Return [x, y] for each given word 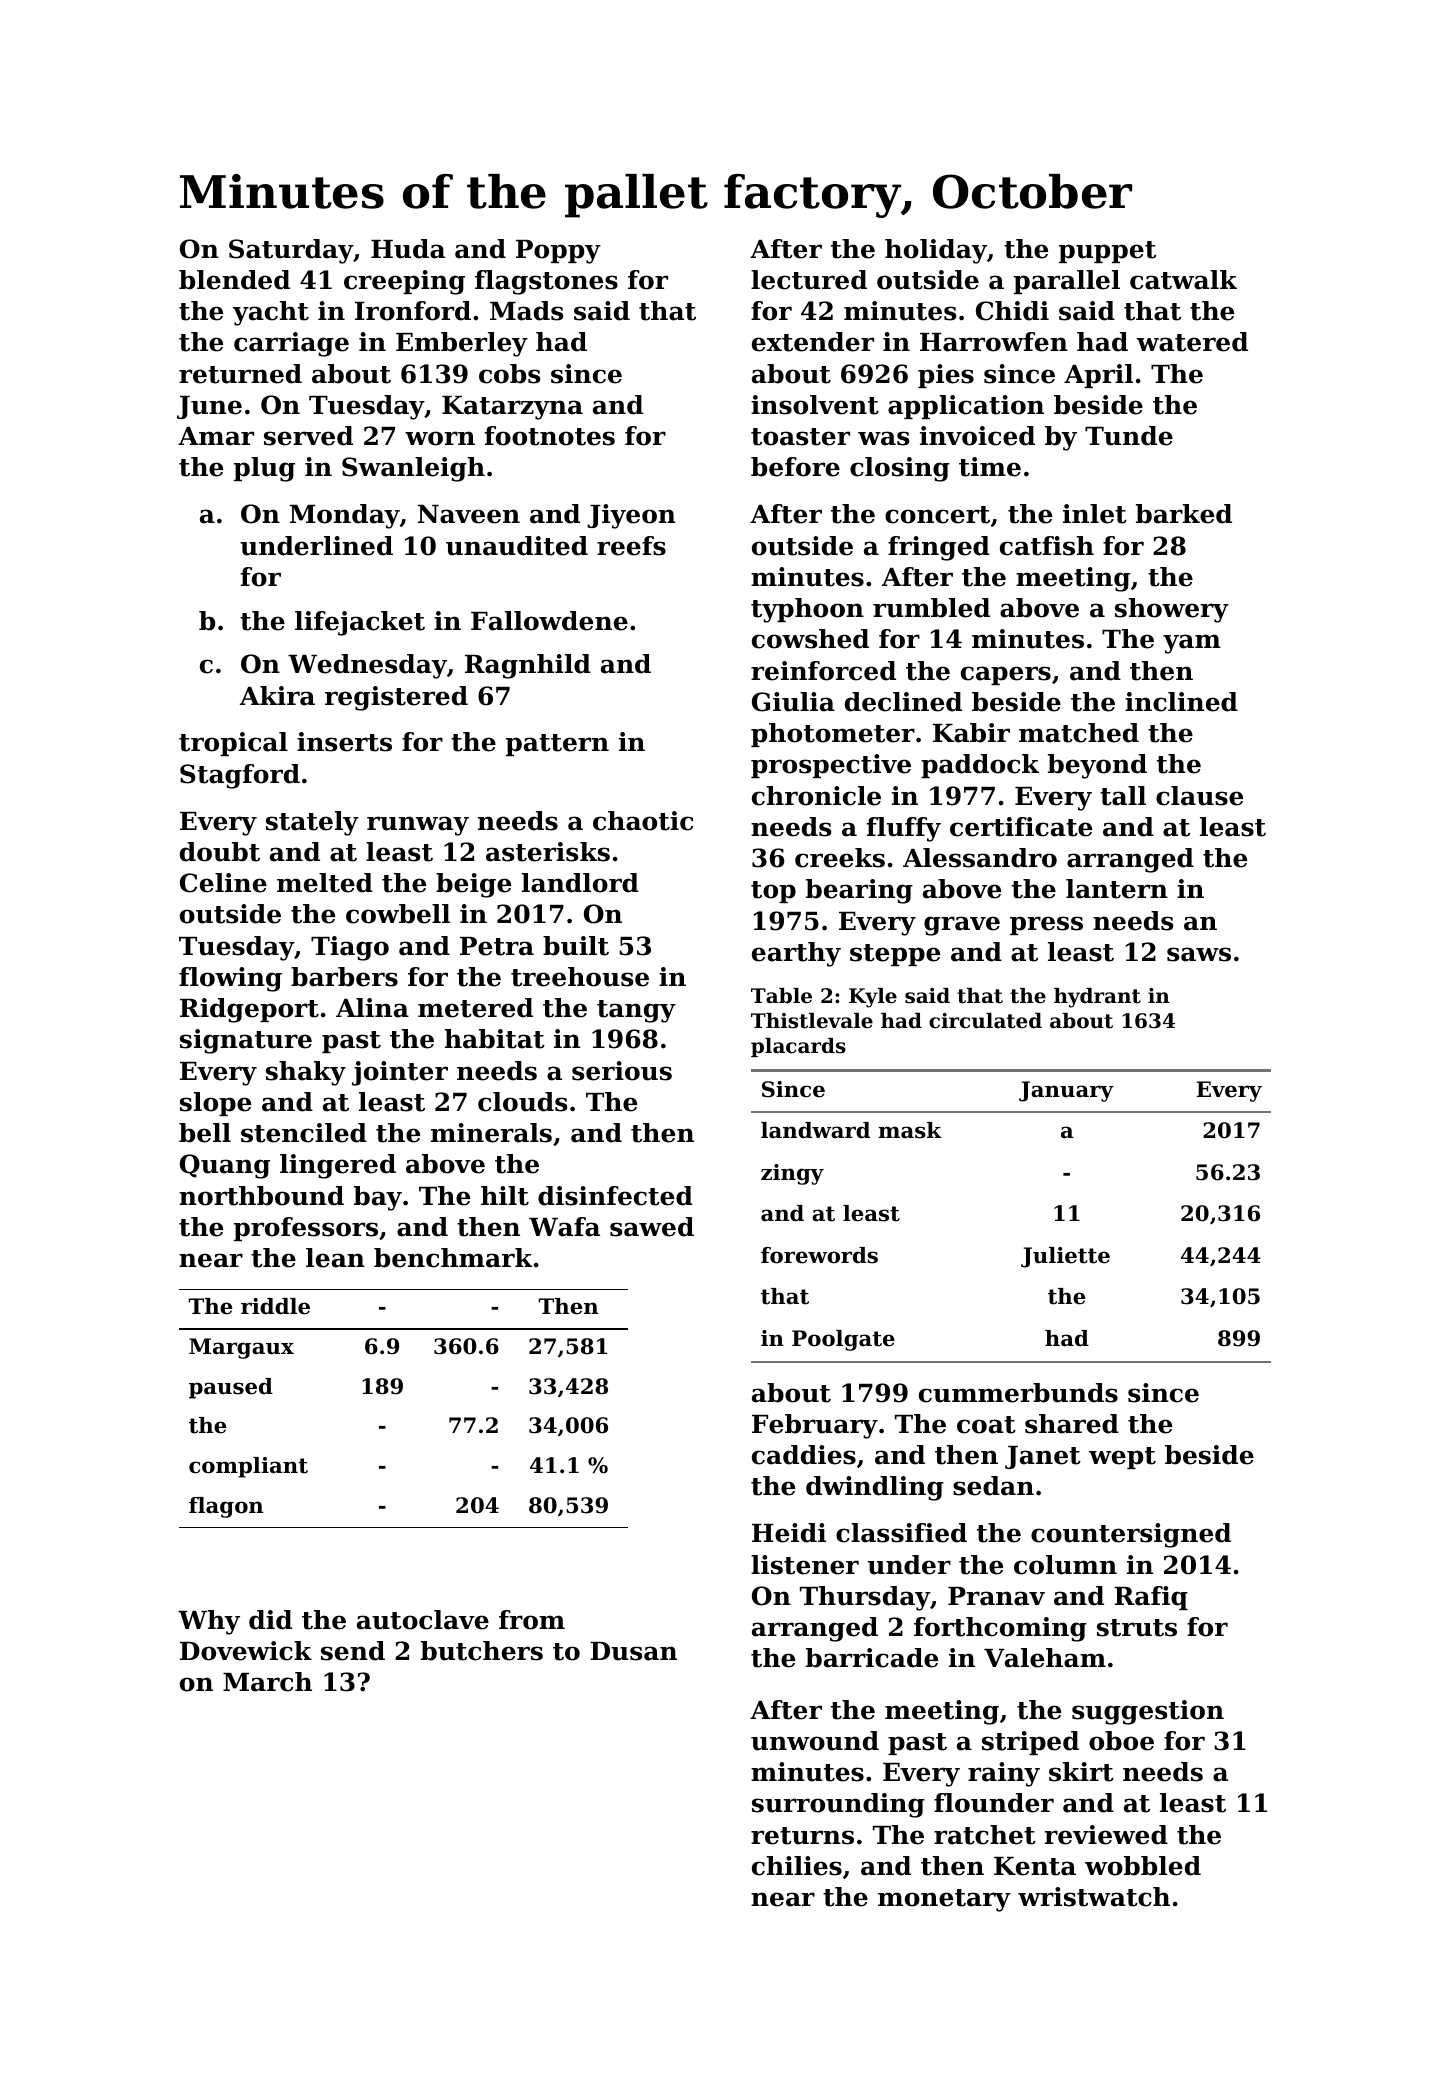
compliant [248, 1467]
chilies [797, 1866]
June [209, 407]
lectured [809, 280]
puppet [1107, 252]
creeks [840, 858]
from [532, 1620]
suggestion [1148, 1712]
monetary [944, 1900]
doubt [220, 852]
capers [1006, 675]
